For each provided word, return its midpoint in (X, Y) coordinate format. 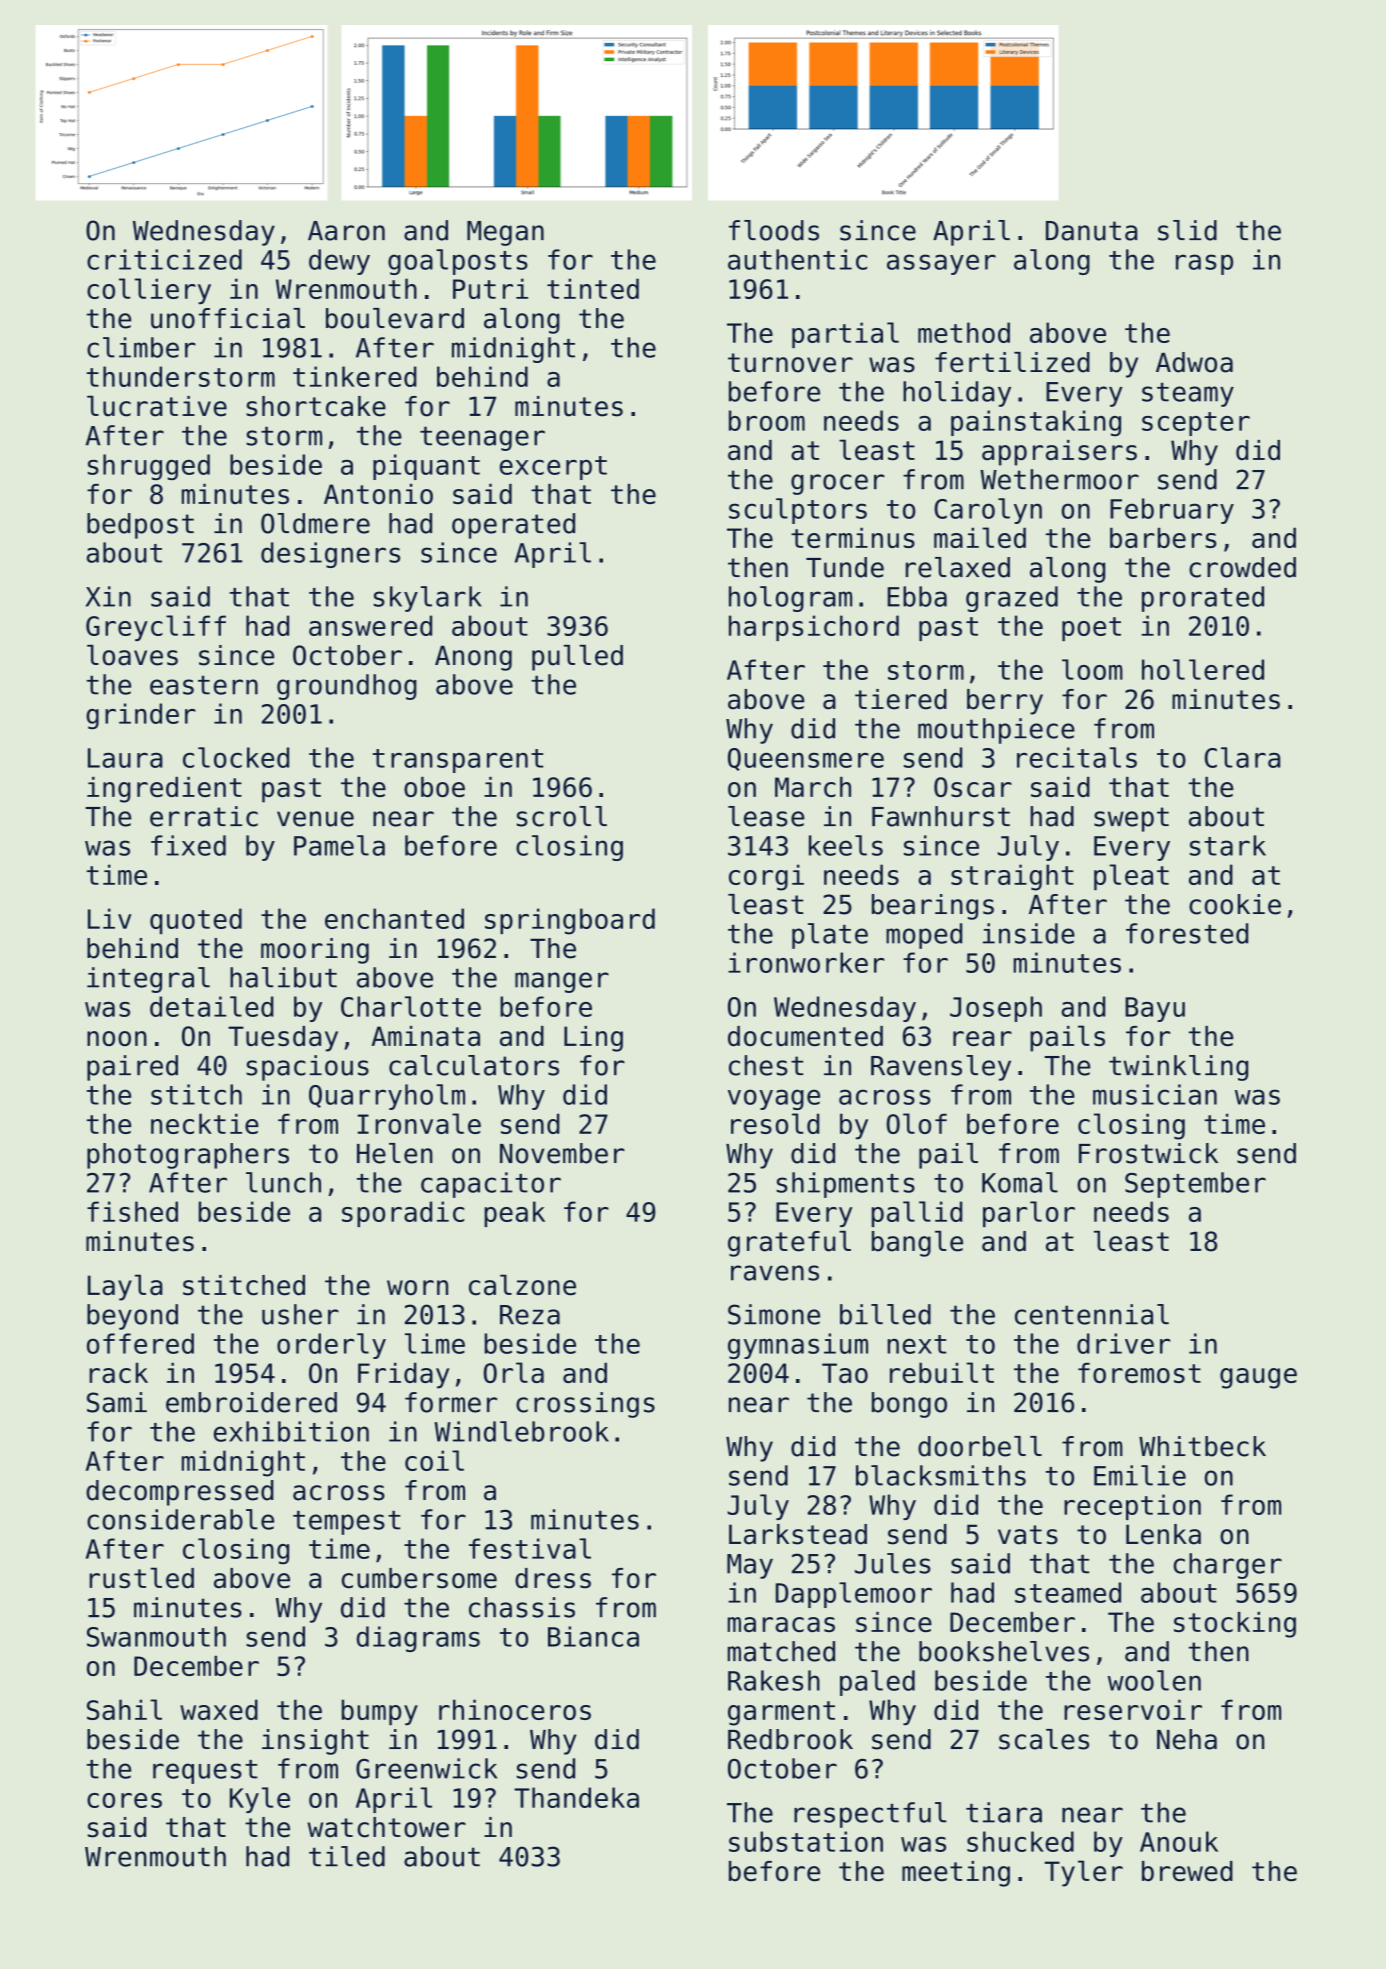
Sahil (124, 1709)
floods (774, 230)
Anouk (1179, 1841)
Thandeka (576, 1797)
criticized (164, 259)
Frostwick (1148, 1153)
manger (562, 982)
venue (315, 819)
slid (1187, 230)
